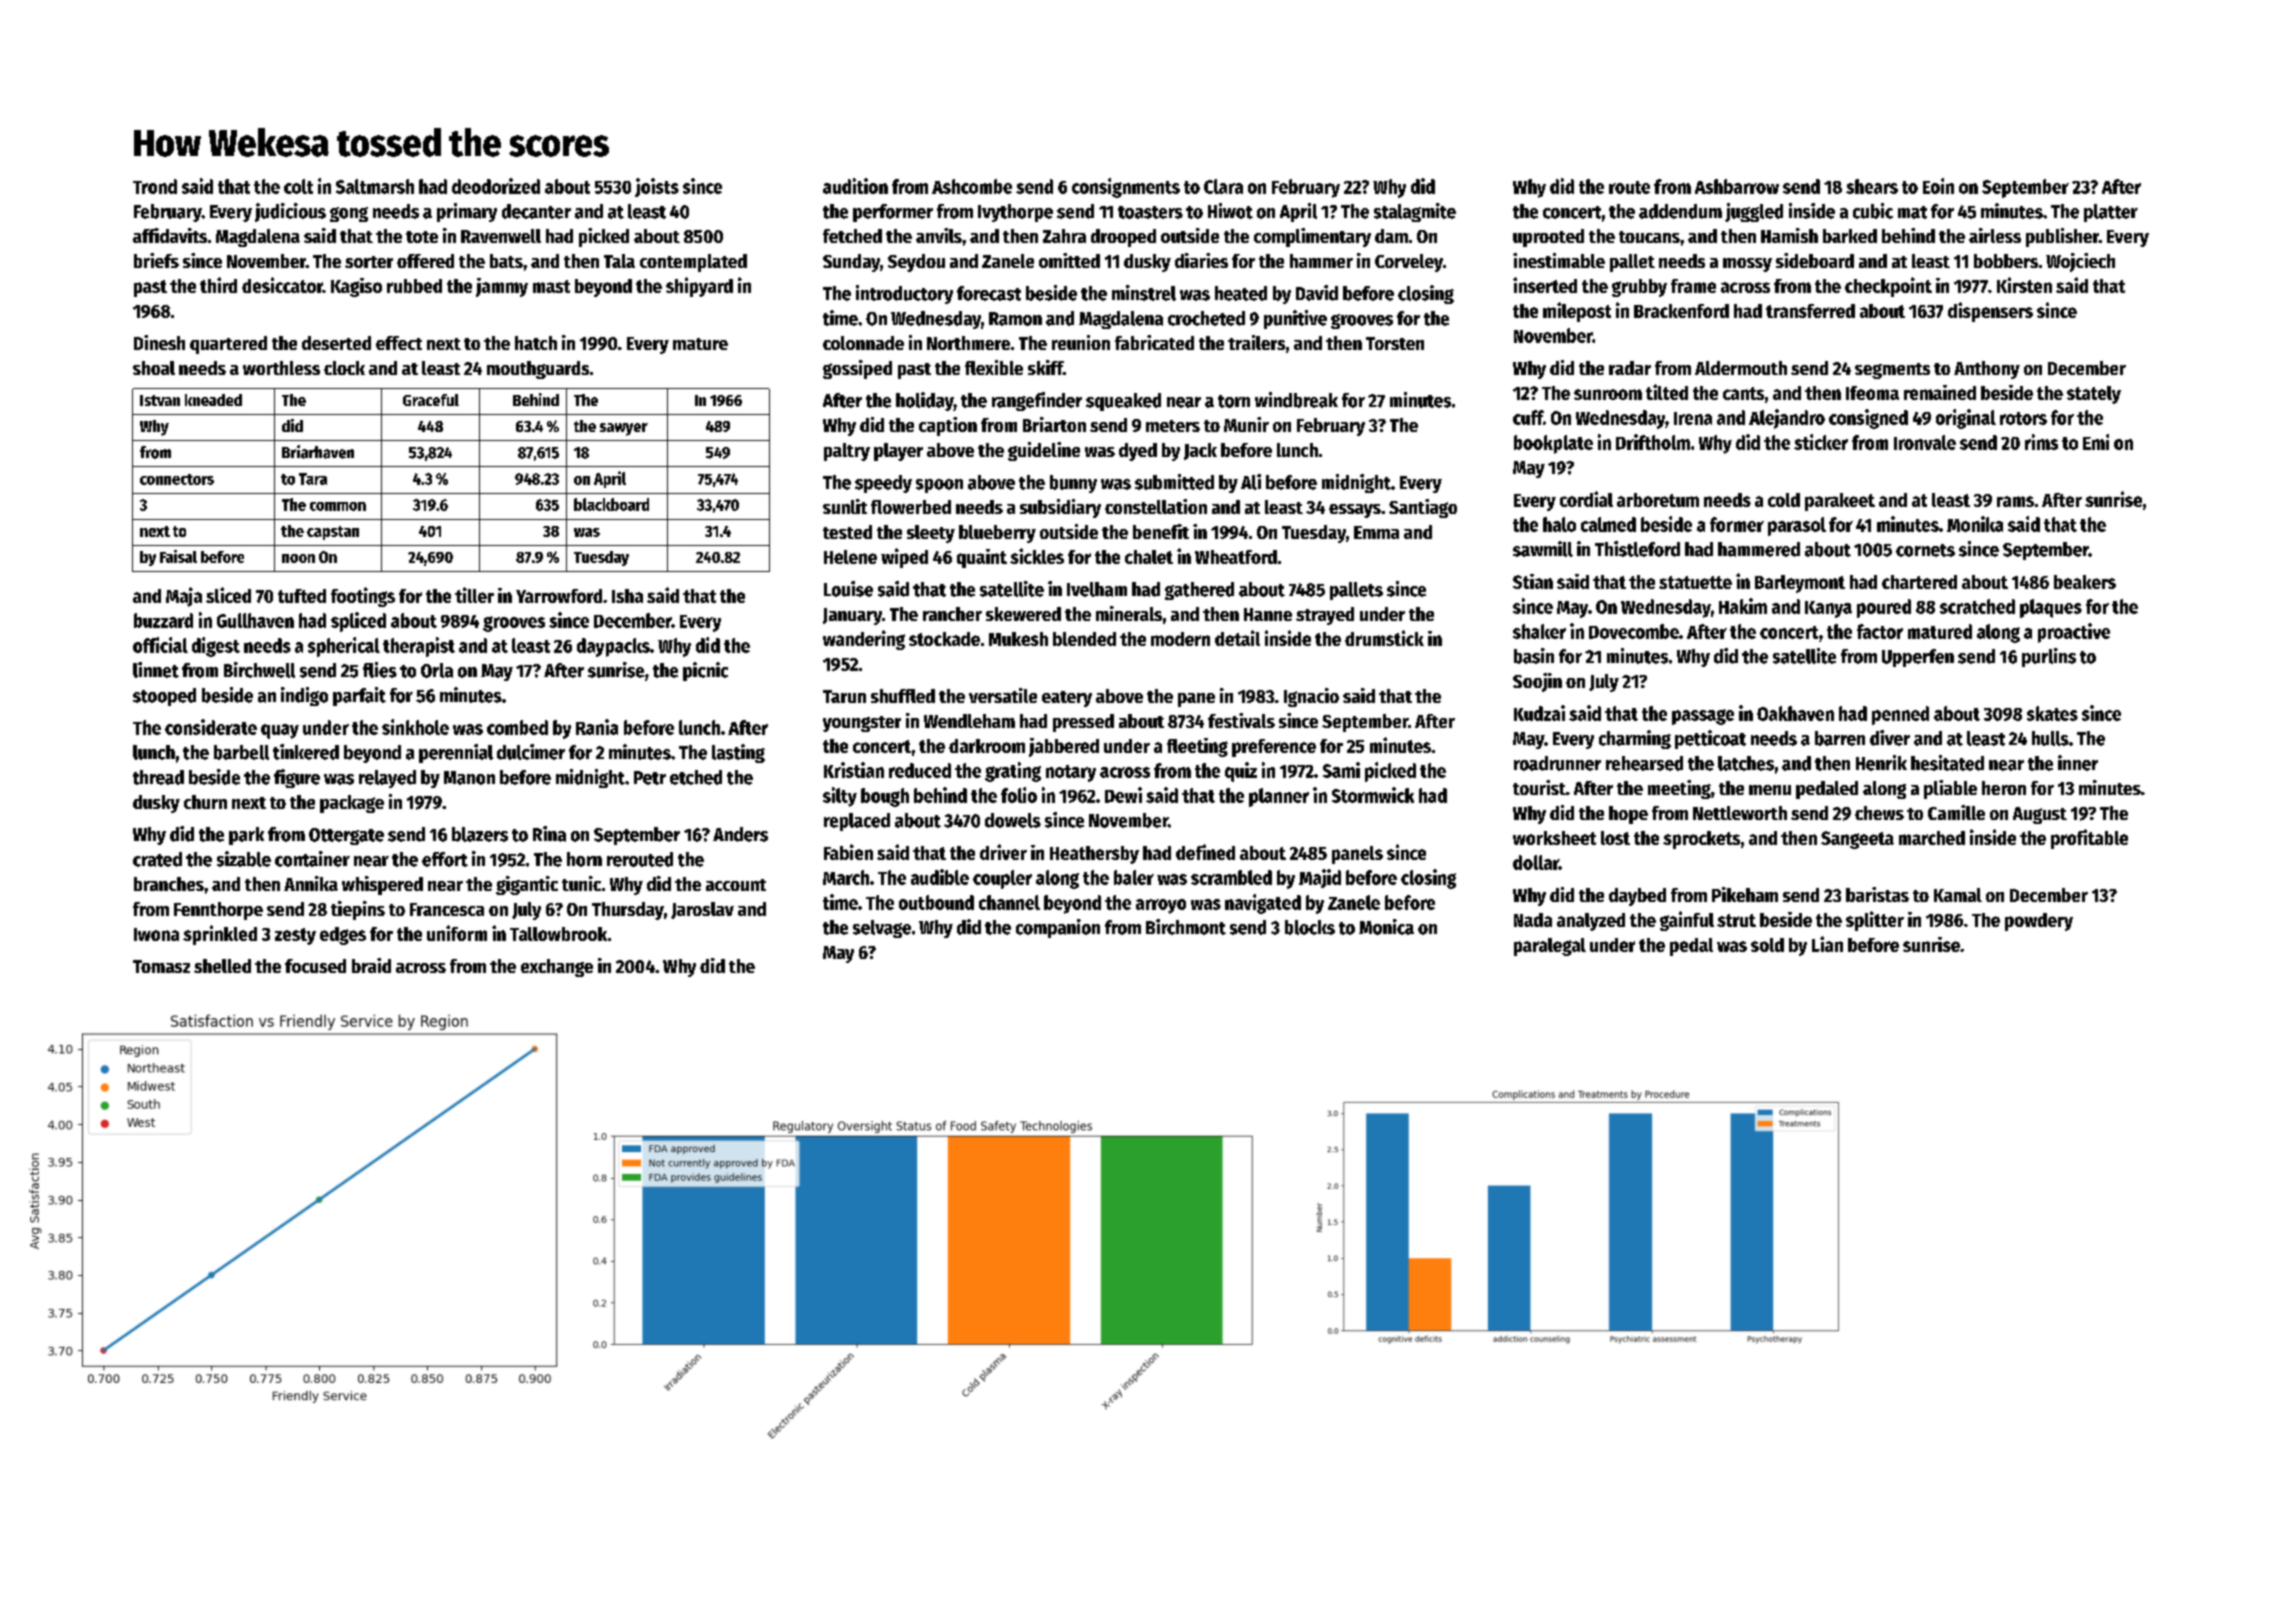  What do you see at coordinates (1767, 945) in the page?
I see `sold` at bounding box center [1767, 945].
